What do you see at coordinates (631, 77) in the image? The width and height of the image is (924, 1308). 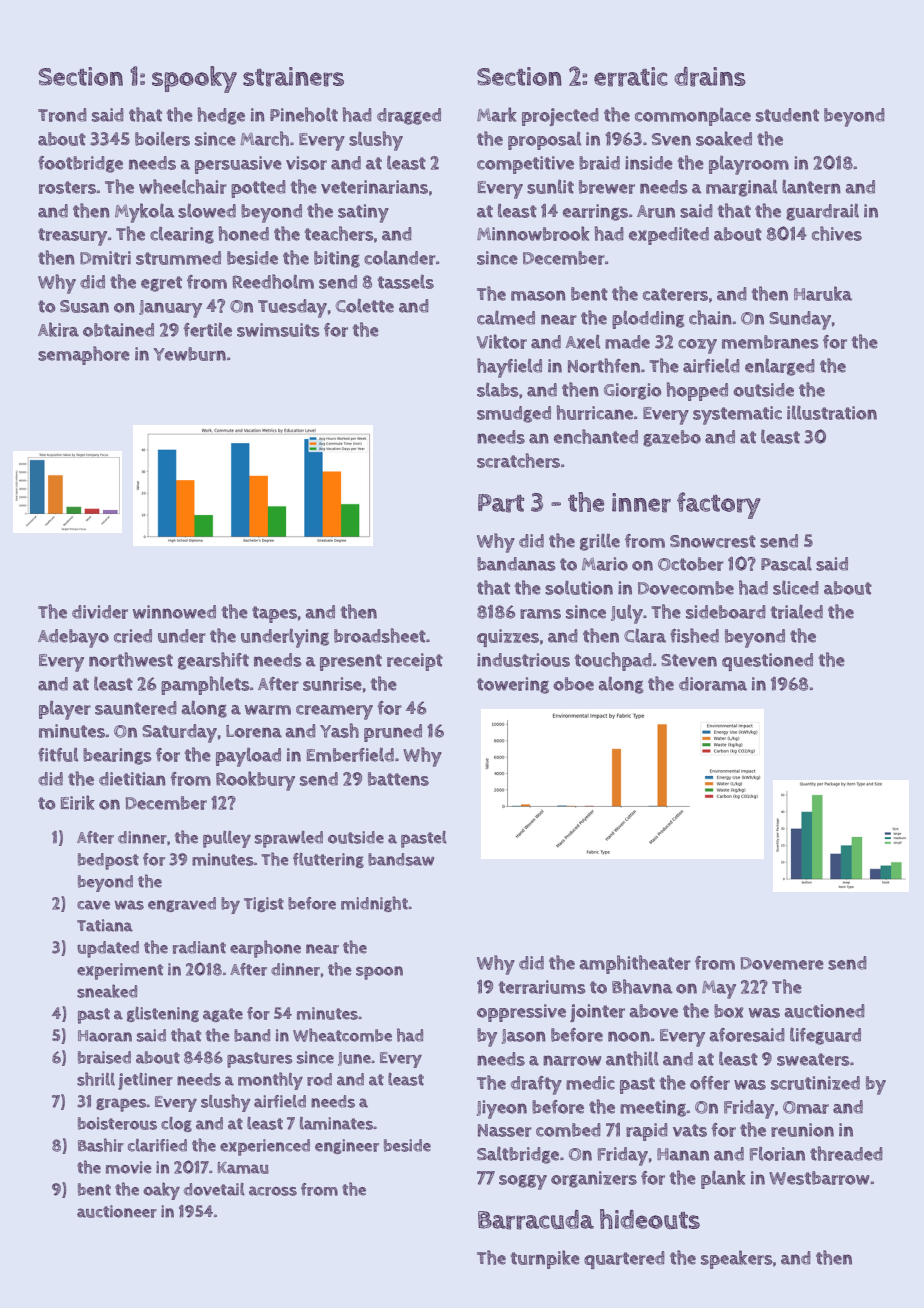 I see `erratic` at bounding box center [631, 77].
